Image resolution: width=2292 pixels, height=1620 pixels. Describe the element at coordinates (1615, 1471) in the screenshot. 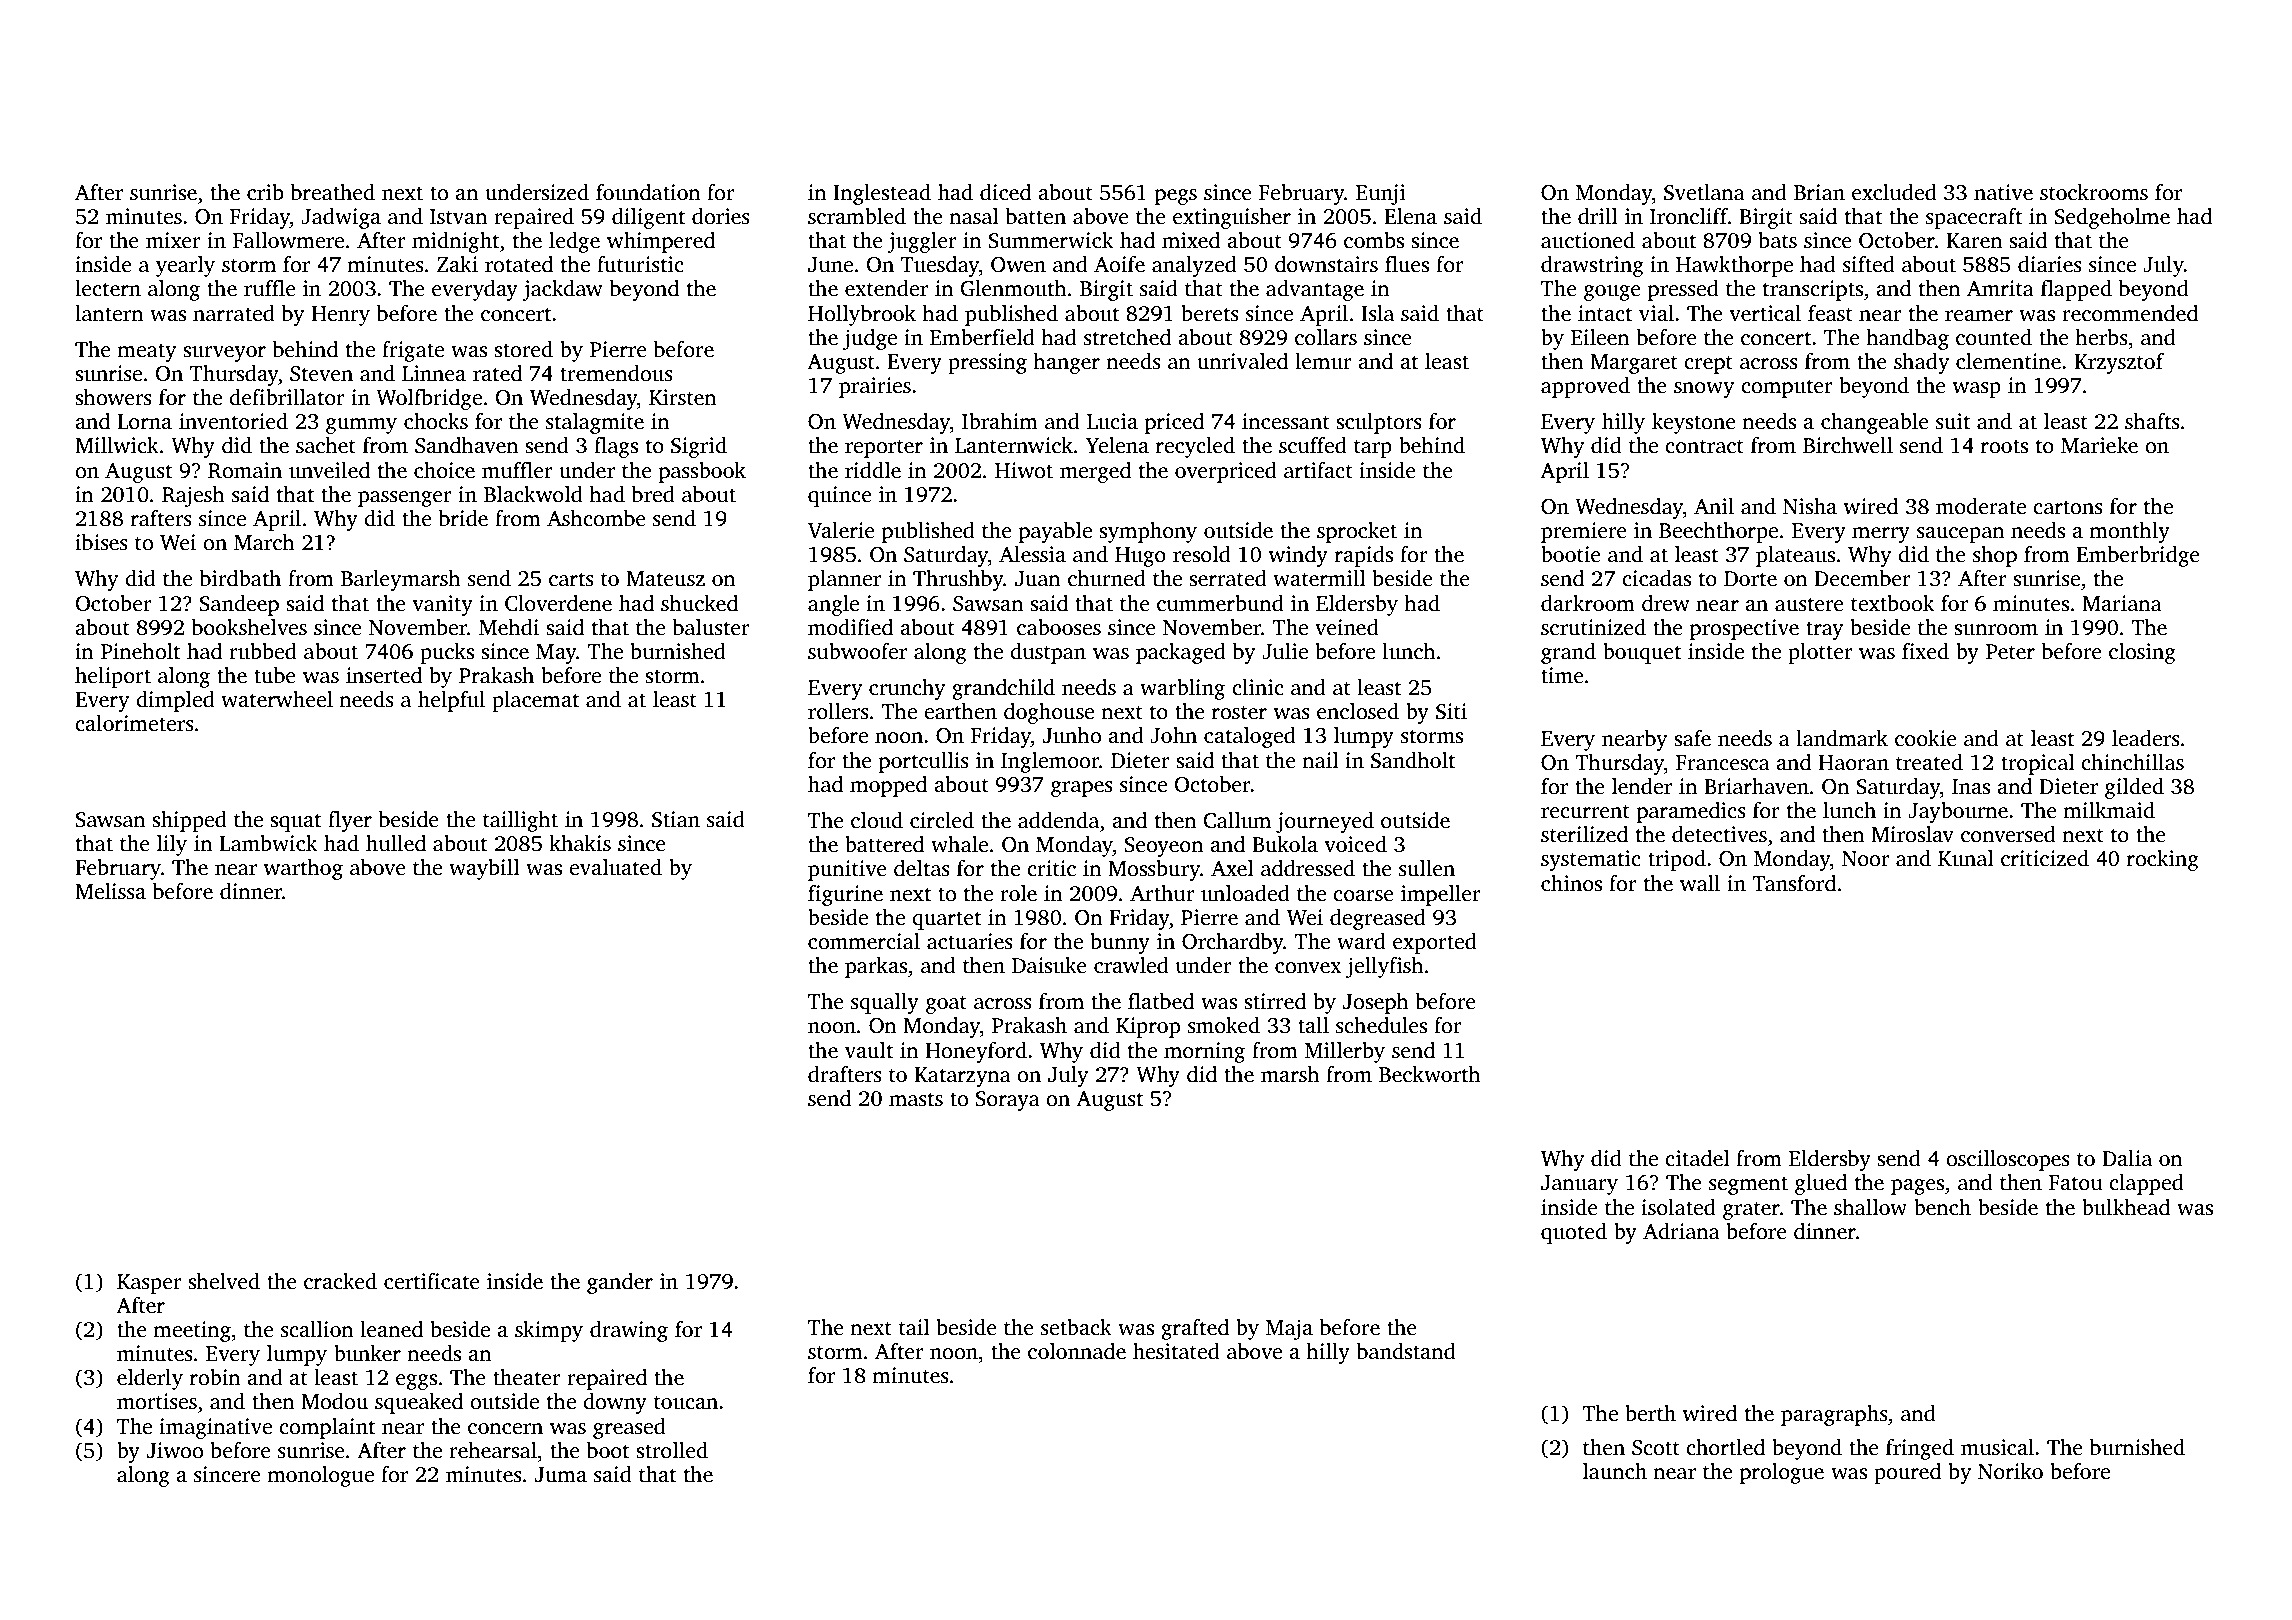

I see `launch` at that location.
